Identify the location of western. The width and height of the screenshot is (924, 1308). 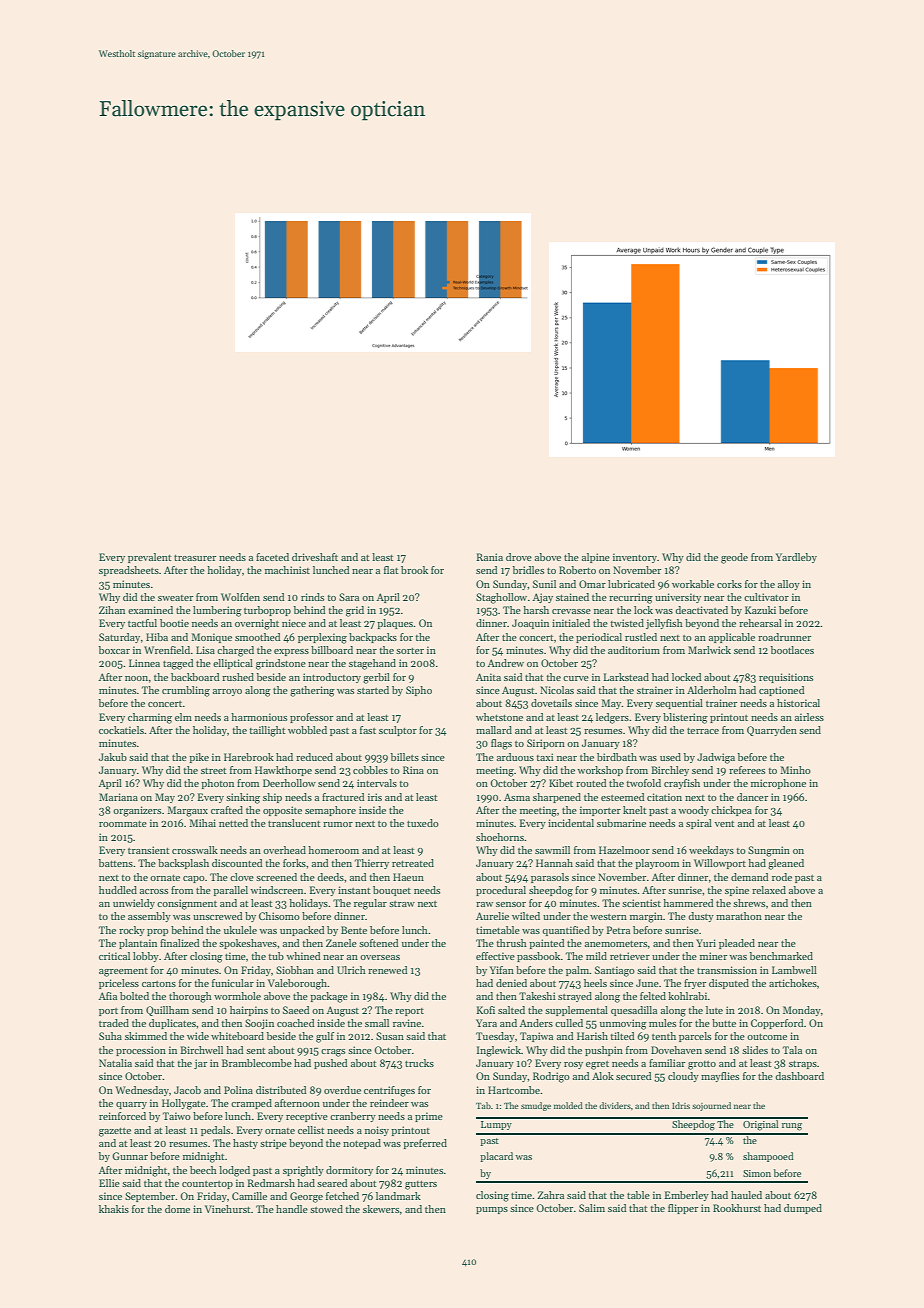
(608, 917).
